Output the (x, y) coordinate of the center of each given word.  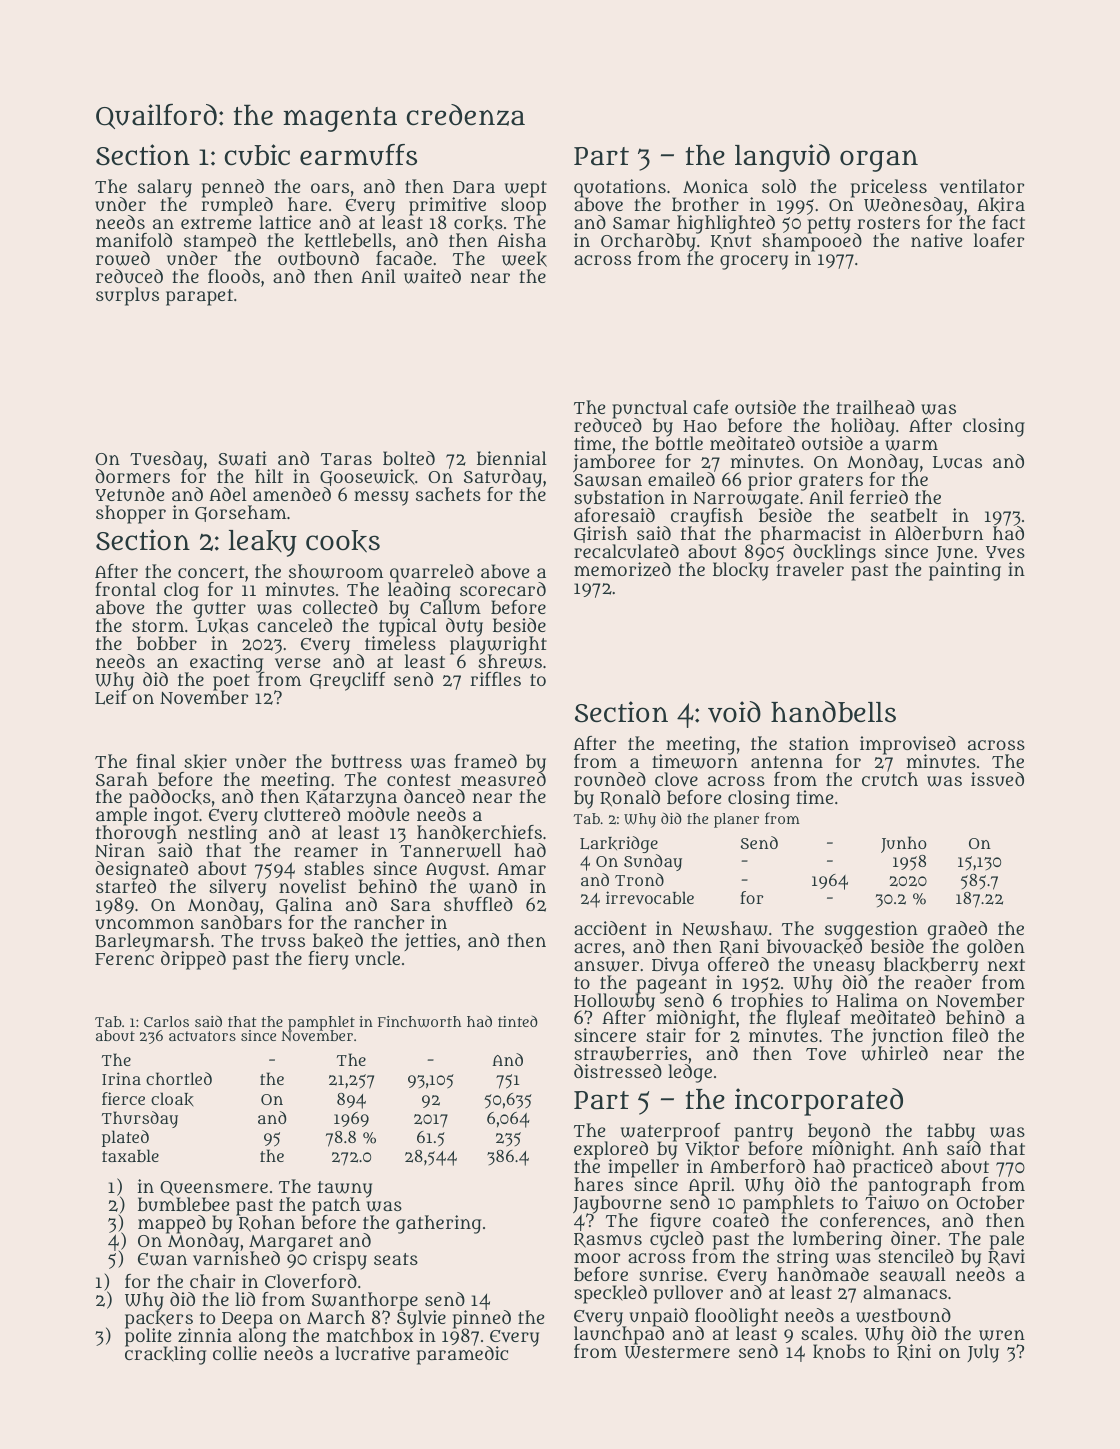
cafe (710, 407)
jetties (430, 942)
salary (165, 188)
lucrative (372, 1353)
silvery (237, 889)
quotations (620, 188)
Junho (904, 844)
